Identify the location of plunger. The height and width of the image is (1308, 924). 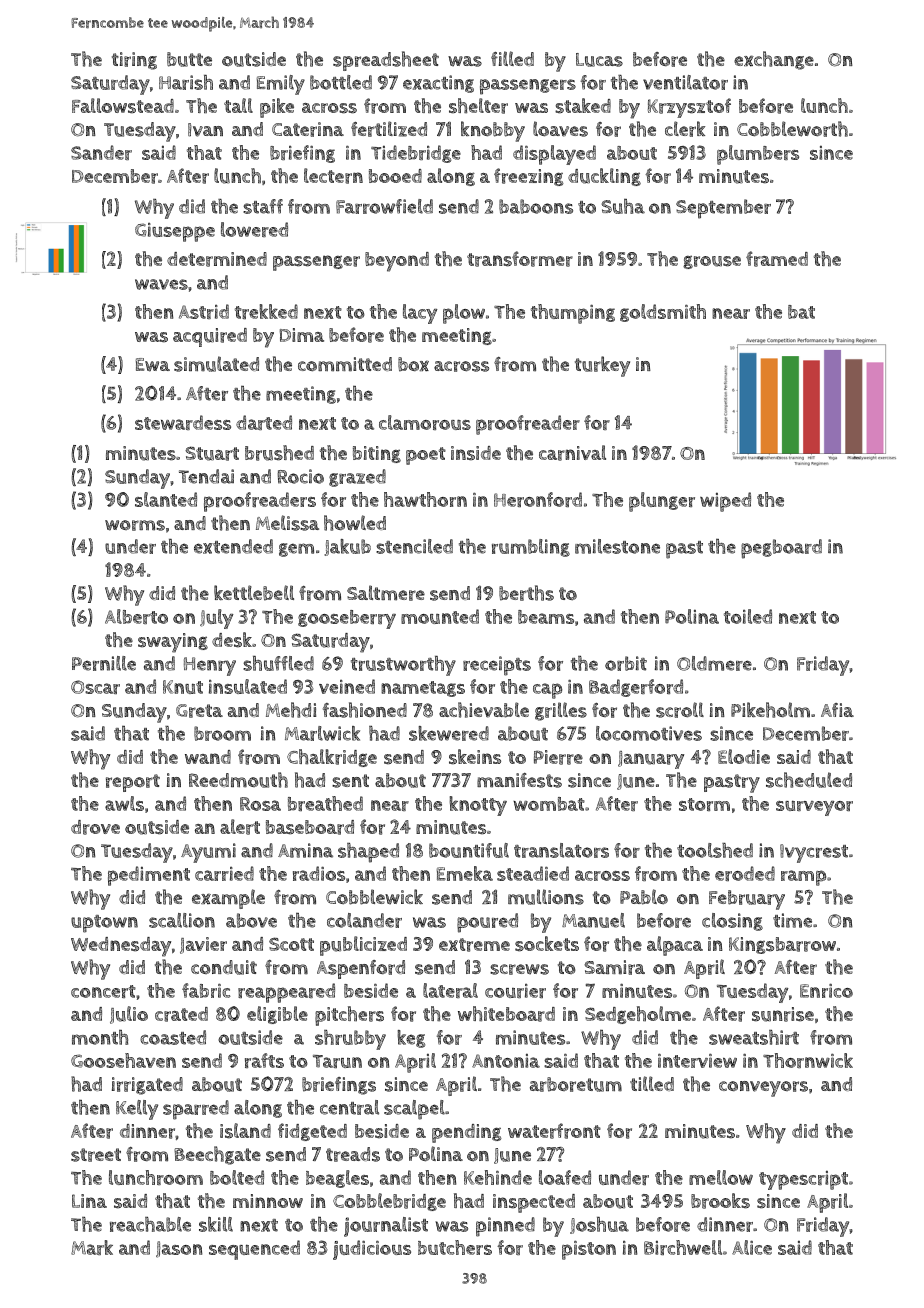
(662, 502).
